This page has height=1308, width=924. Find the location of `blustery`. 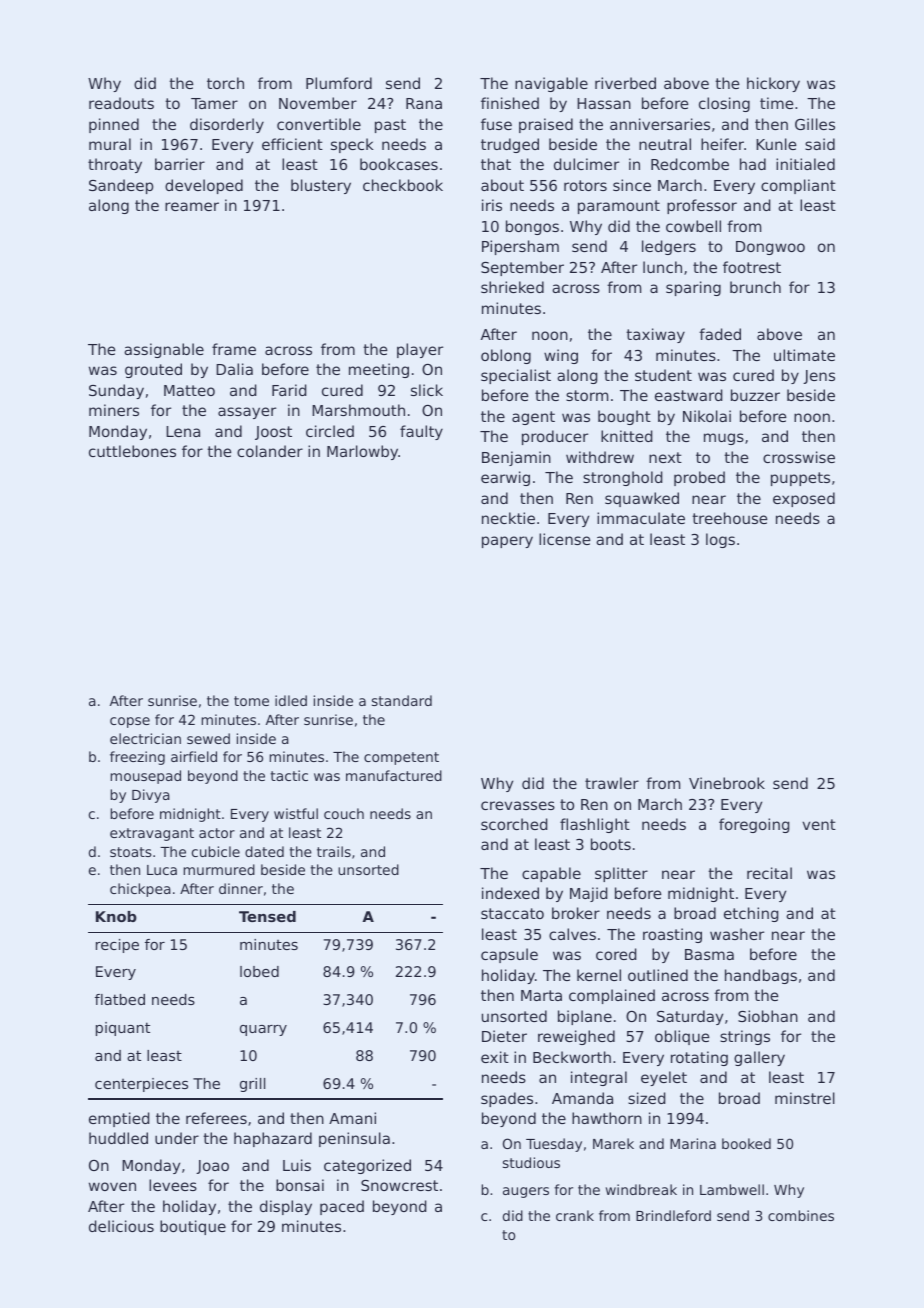

blustery is located at coordinates (321, 186).
